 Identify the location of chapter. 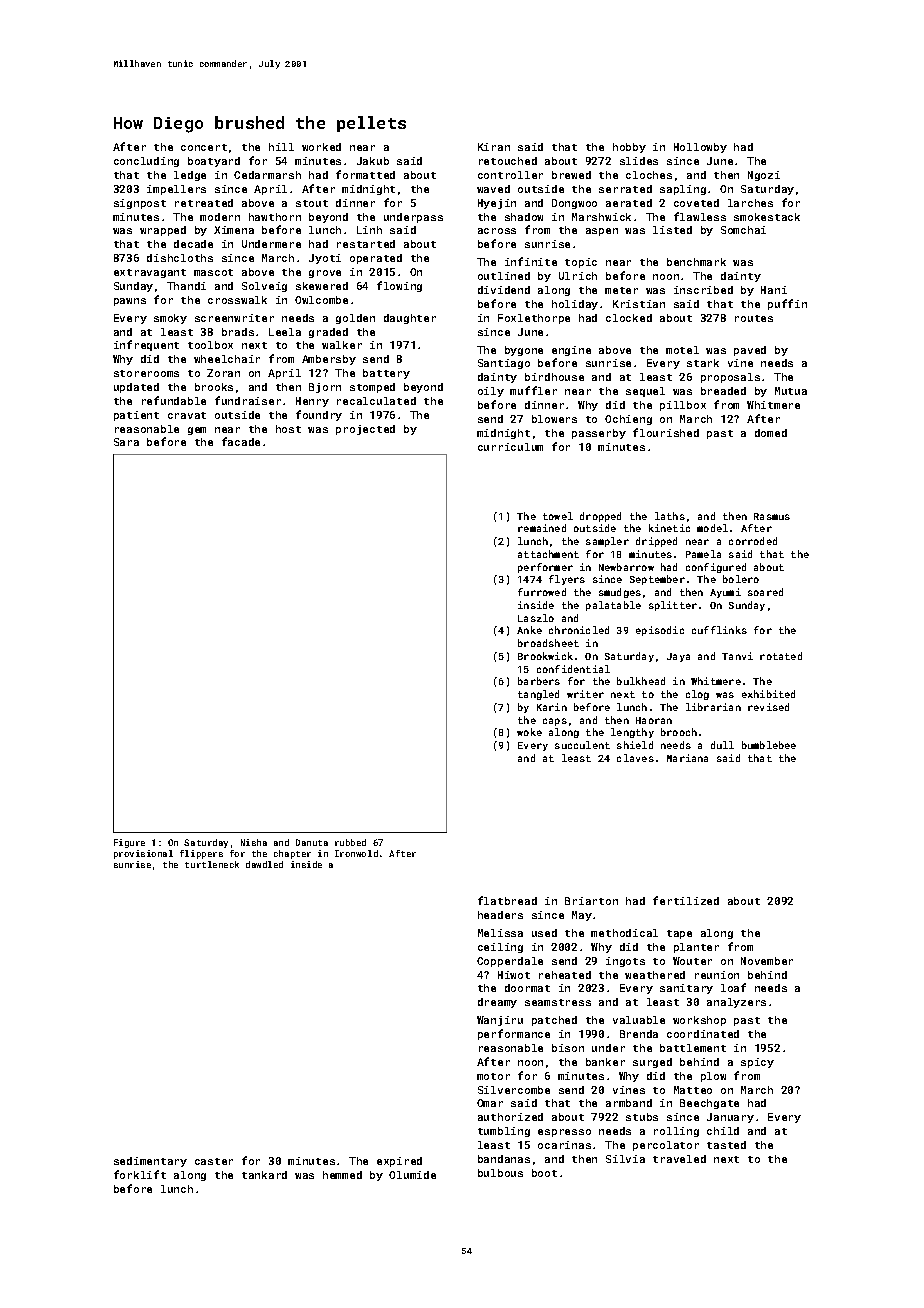
(292, 854).
